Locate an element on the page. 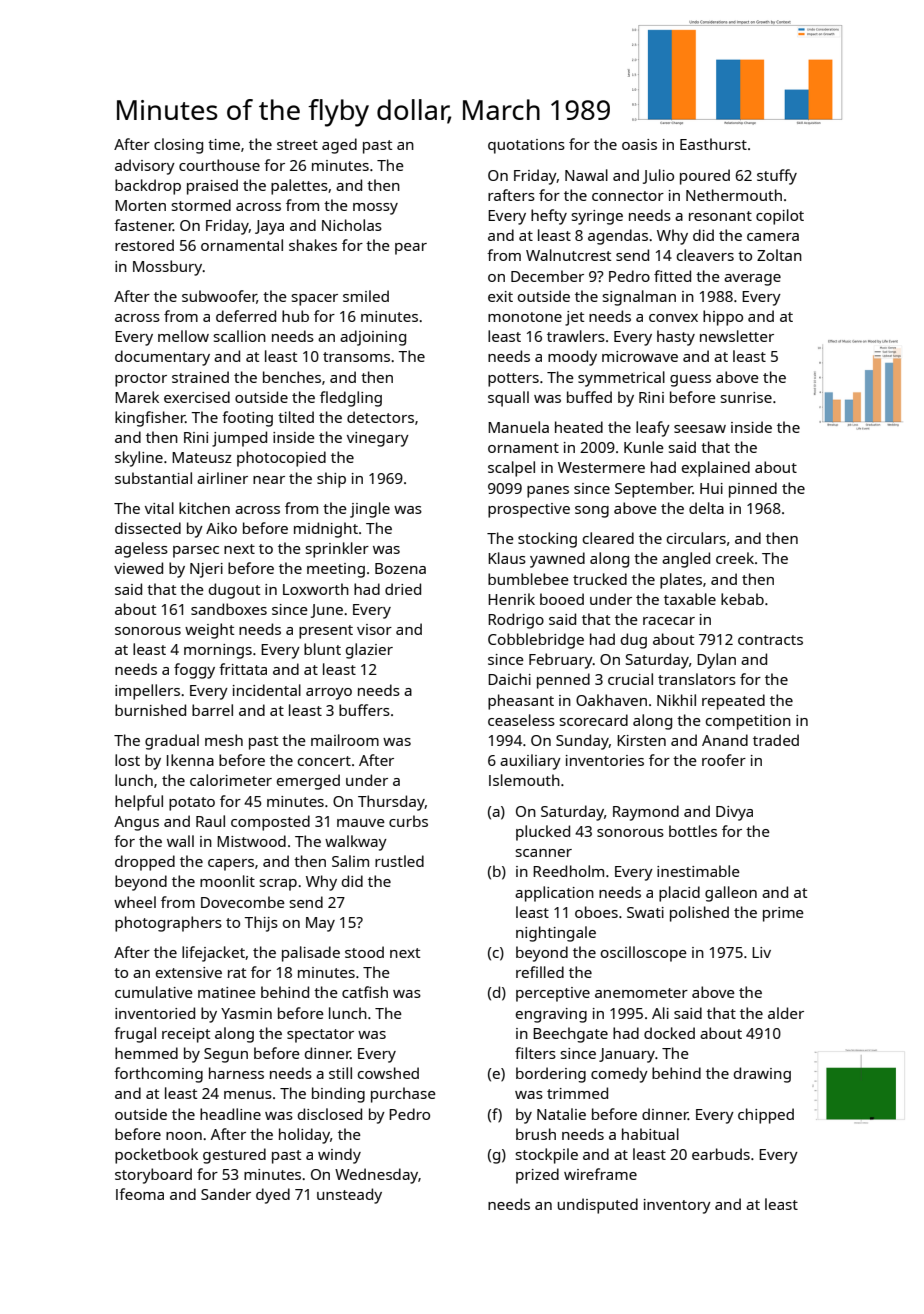 The width and height of the page is (924, 1314). cleared is located at coordinates (608, 538).
